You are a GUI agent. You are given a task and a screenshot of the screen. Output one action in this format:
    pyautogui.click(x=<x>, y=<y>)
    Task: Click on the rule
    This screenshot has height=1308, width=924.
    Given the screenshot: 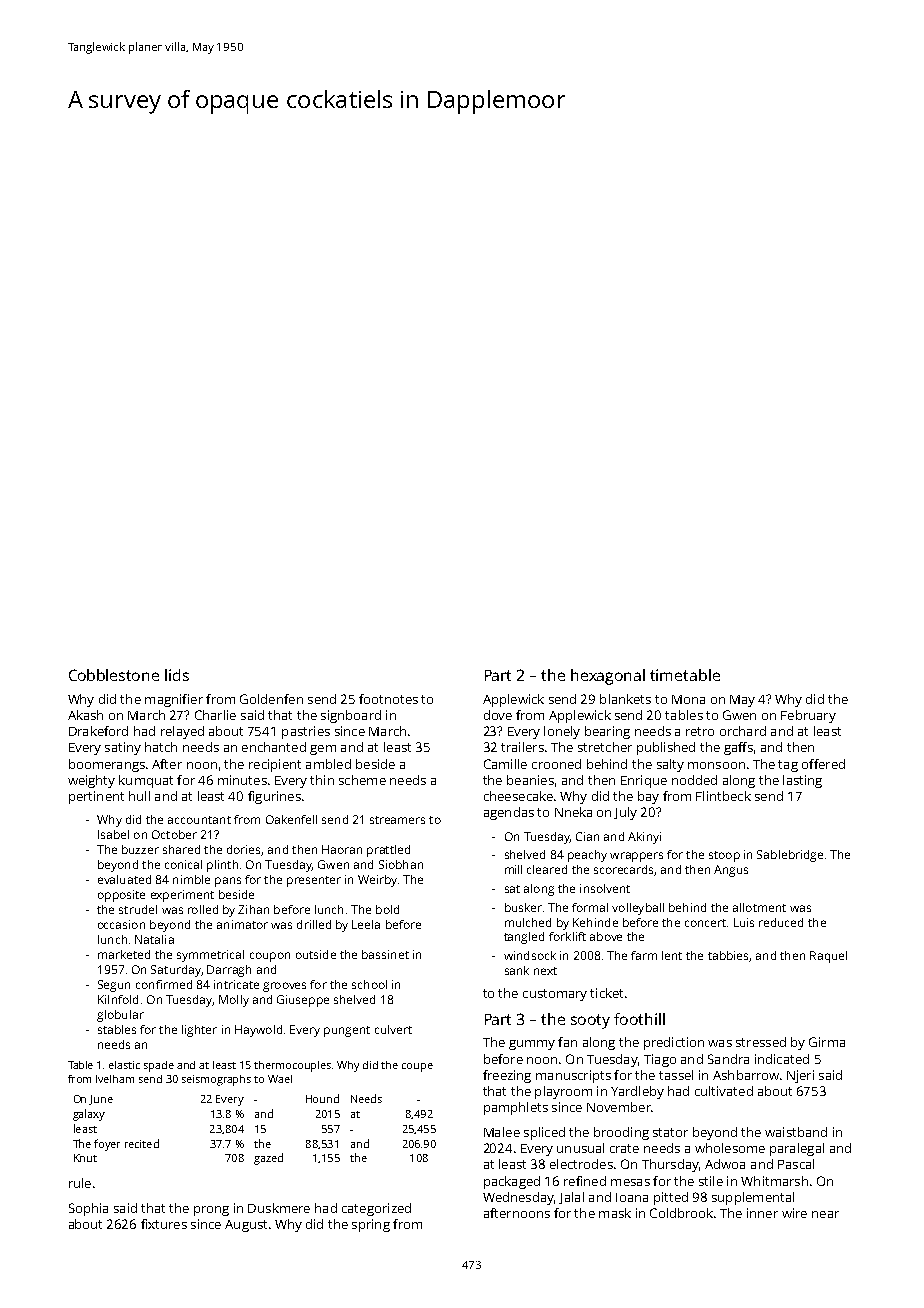 What is the action you would take?
    pyautogui.click(x=80, y=1183)
